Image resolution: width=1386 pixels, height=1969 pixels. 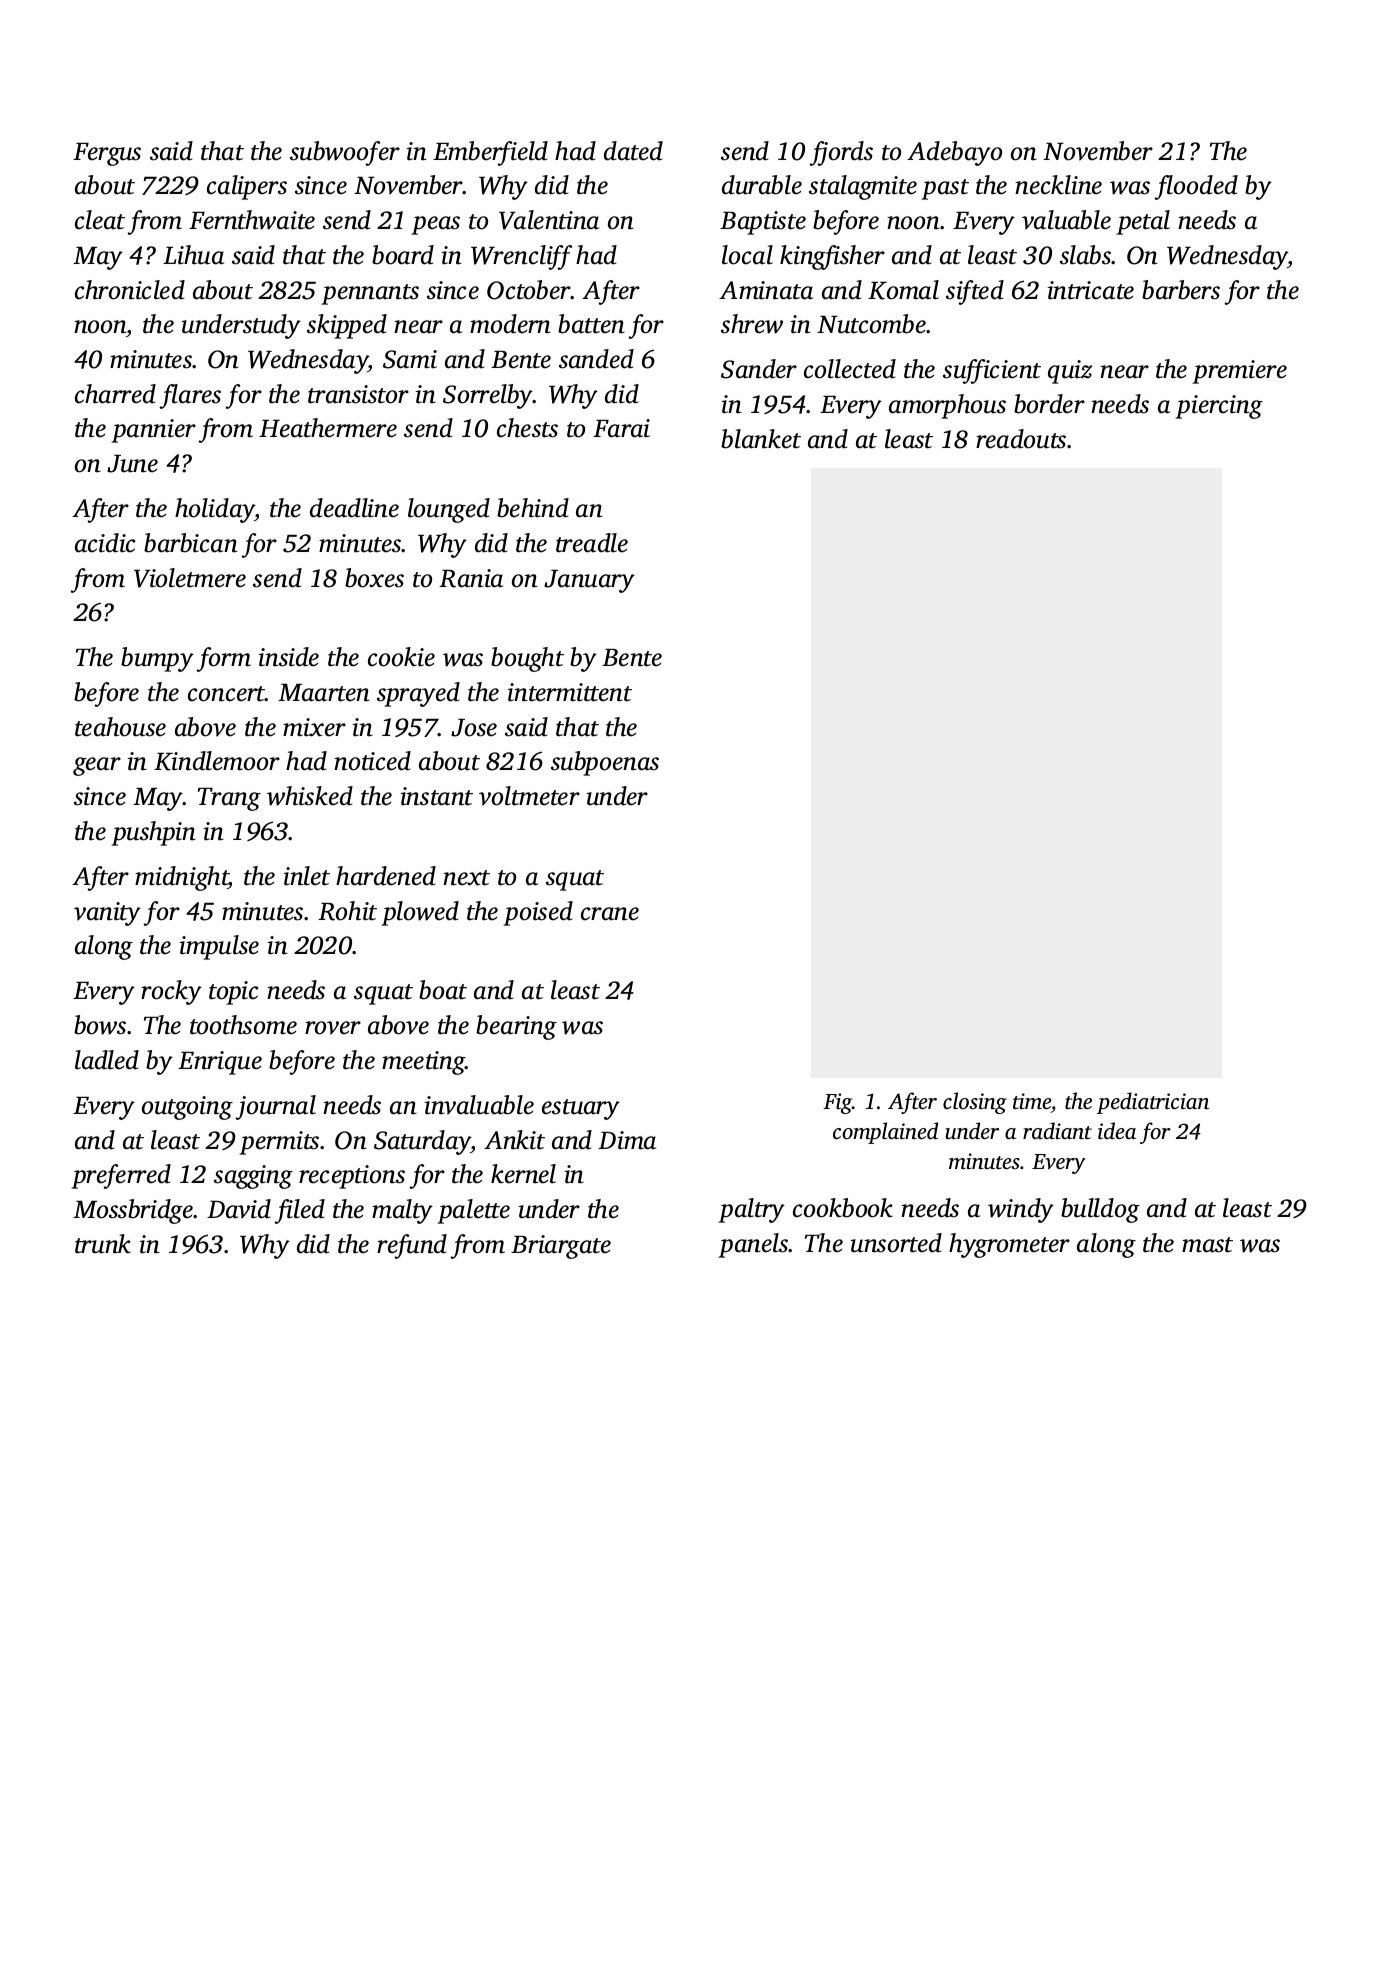 I want to click on Adebayo, so click(x=954, y=153).
